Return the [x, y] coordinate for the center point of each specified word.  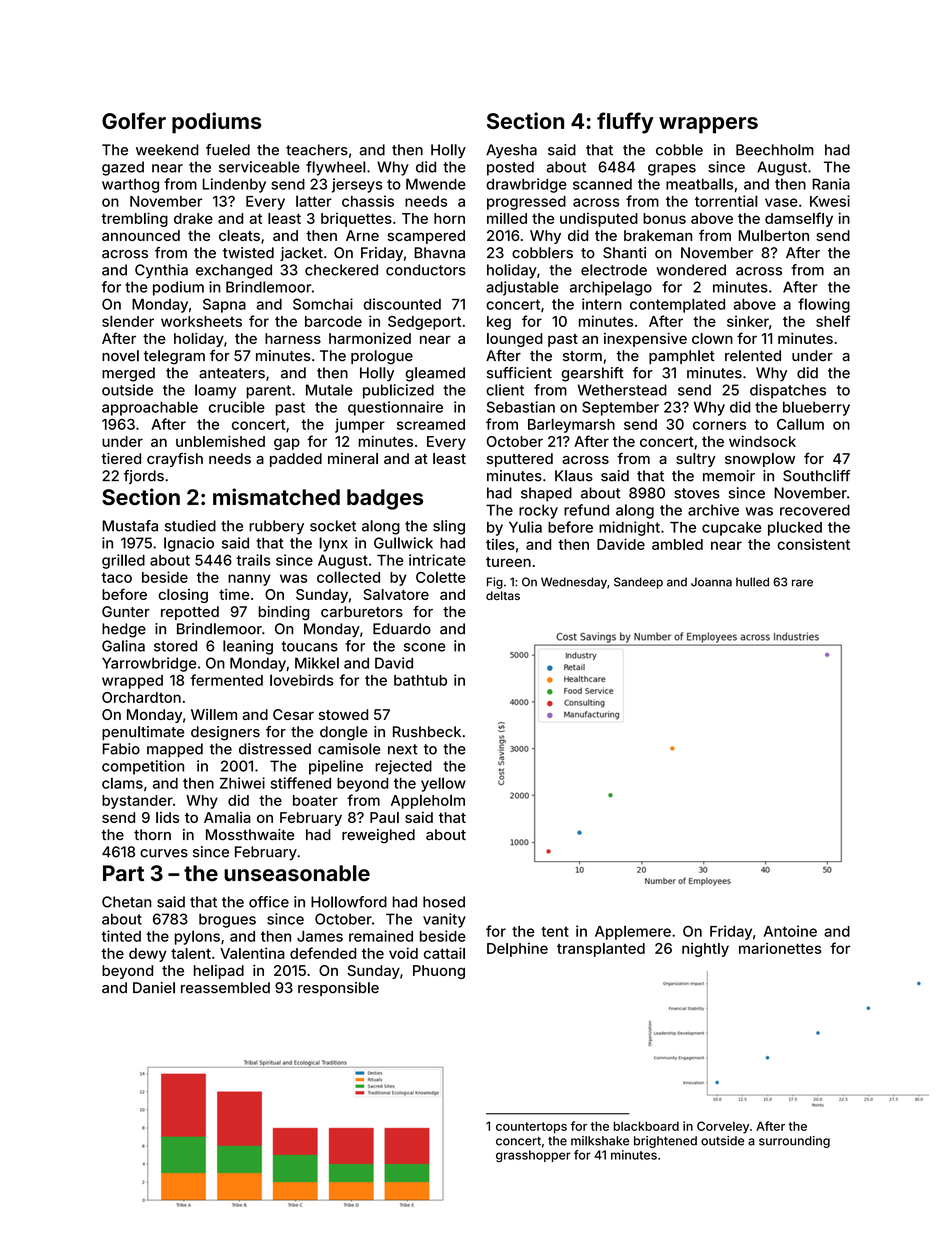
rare [802, 583]
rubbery [276, 527]
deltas [503, 595]
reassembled [225, 988]
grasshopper [533, 1156]
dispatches [788, 391]
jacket [301, 254]
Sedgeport [424, 323]
